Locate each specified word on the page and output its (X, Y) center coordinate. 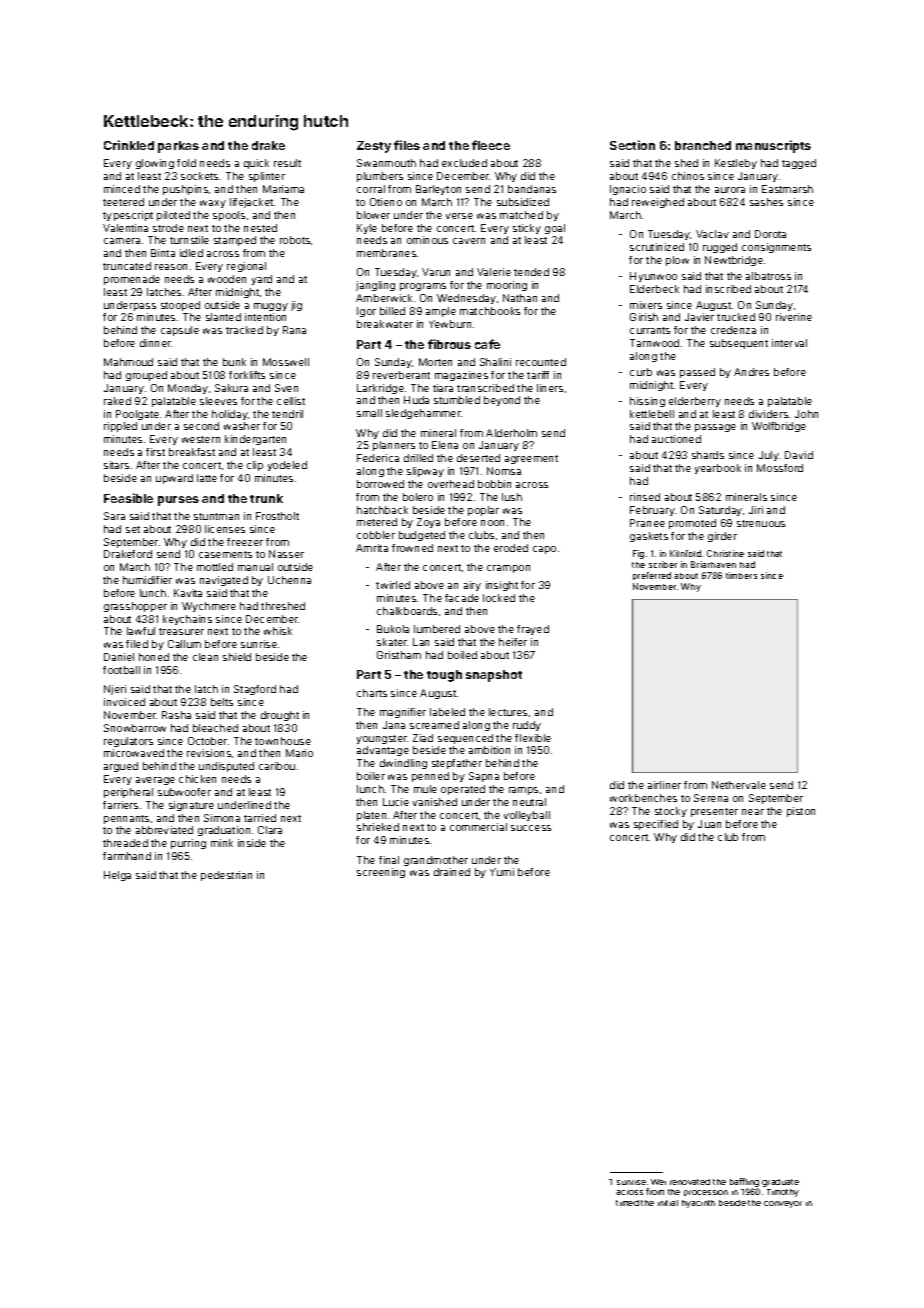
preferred (652, 576)
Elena (445, 445)
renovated (690, 1182)
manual (255, 567)
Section (632, 145)
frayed (533, 630)
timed (627, 1203)
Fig (638, 554)
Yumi (502, 872)
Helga (117, 876)
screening (381, 873)
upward (174, 479)
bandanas (532, 189)
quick (256, 164)
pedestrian (226, 876)
